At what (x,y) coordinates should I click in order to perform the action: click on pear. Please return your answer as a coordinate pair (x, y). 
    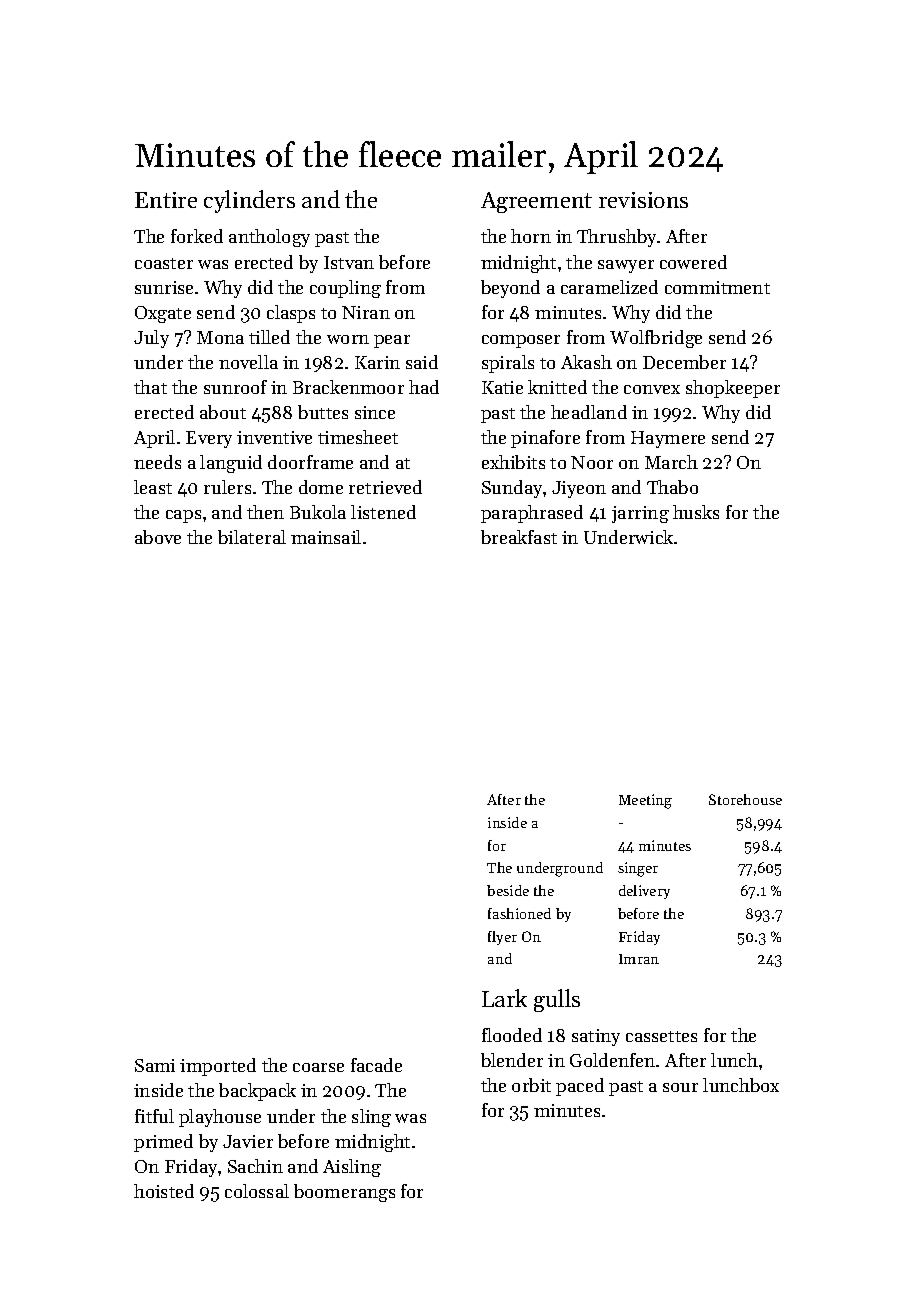
    Looking at the image, I should click on (392, 341).
